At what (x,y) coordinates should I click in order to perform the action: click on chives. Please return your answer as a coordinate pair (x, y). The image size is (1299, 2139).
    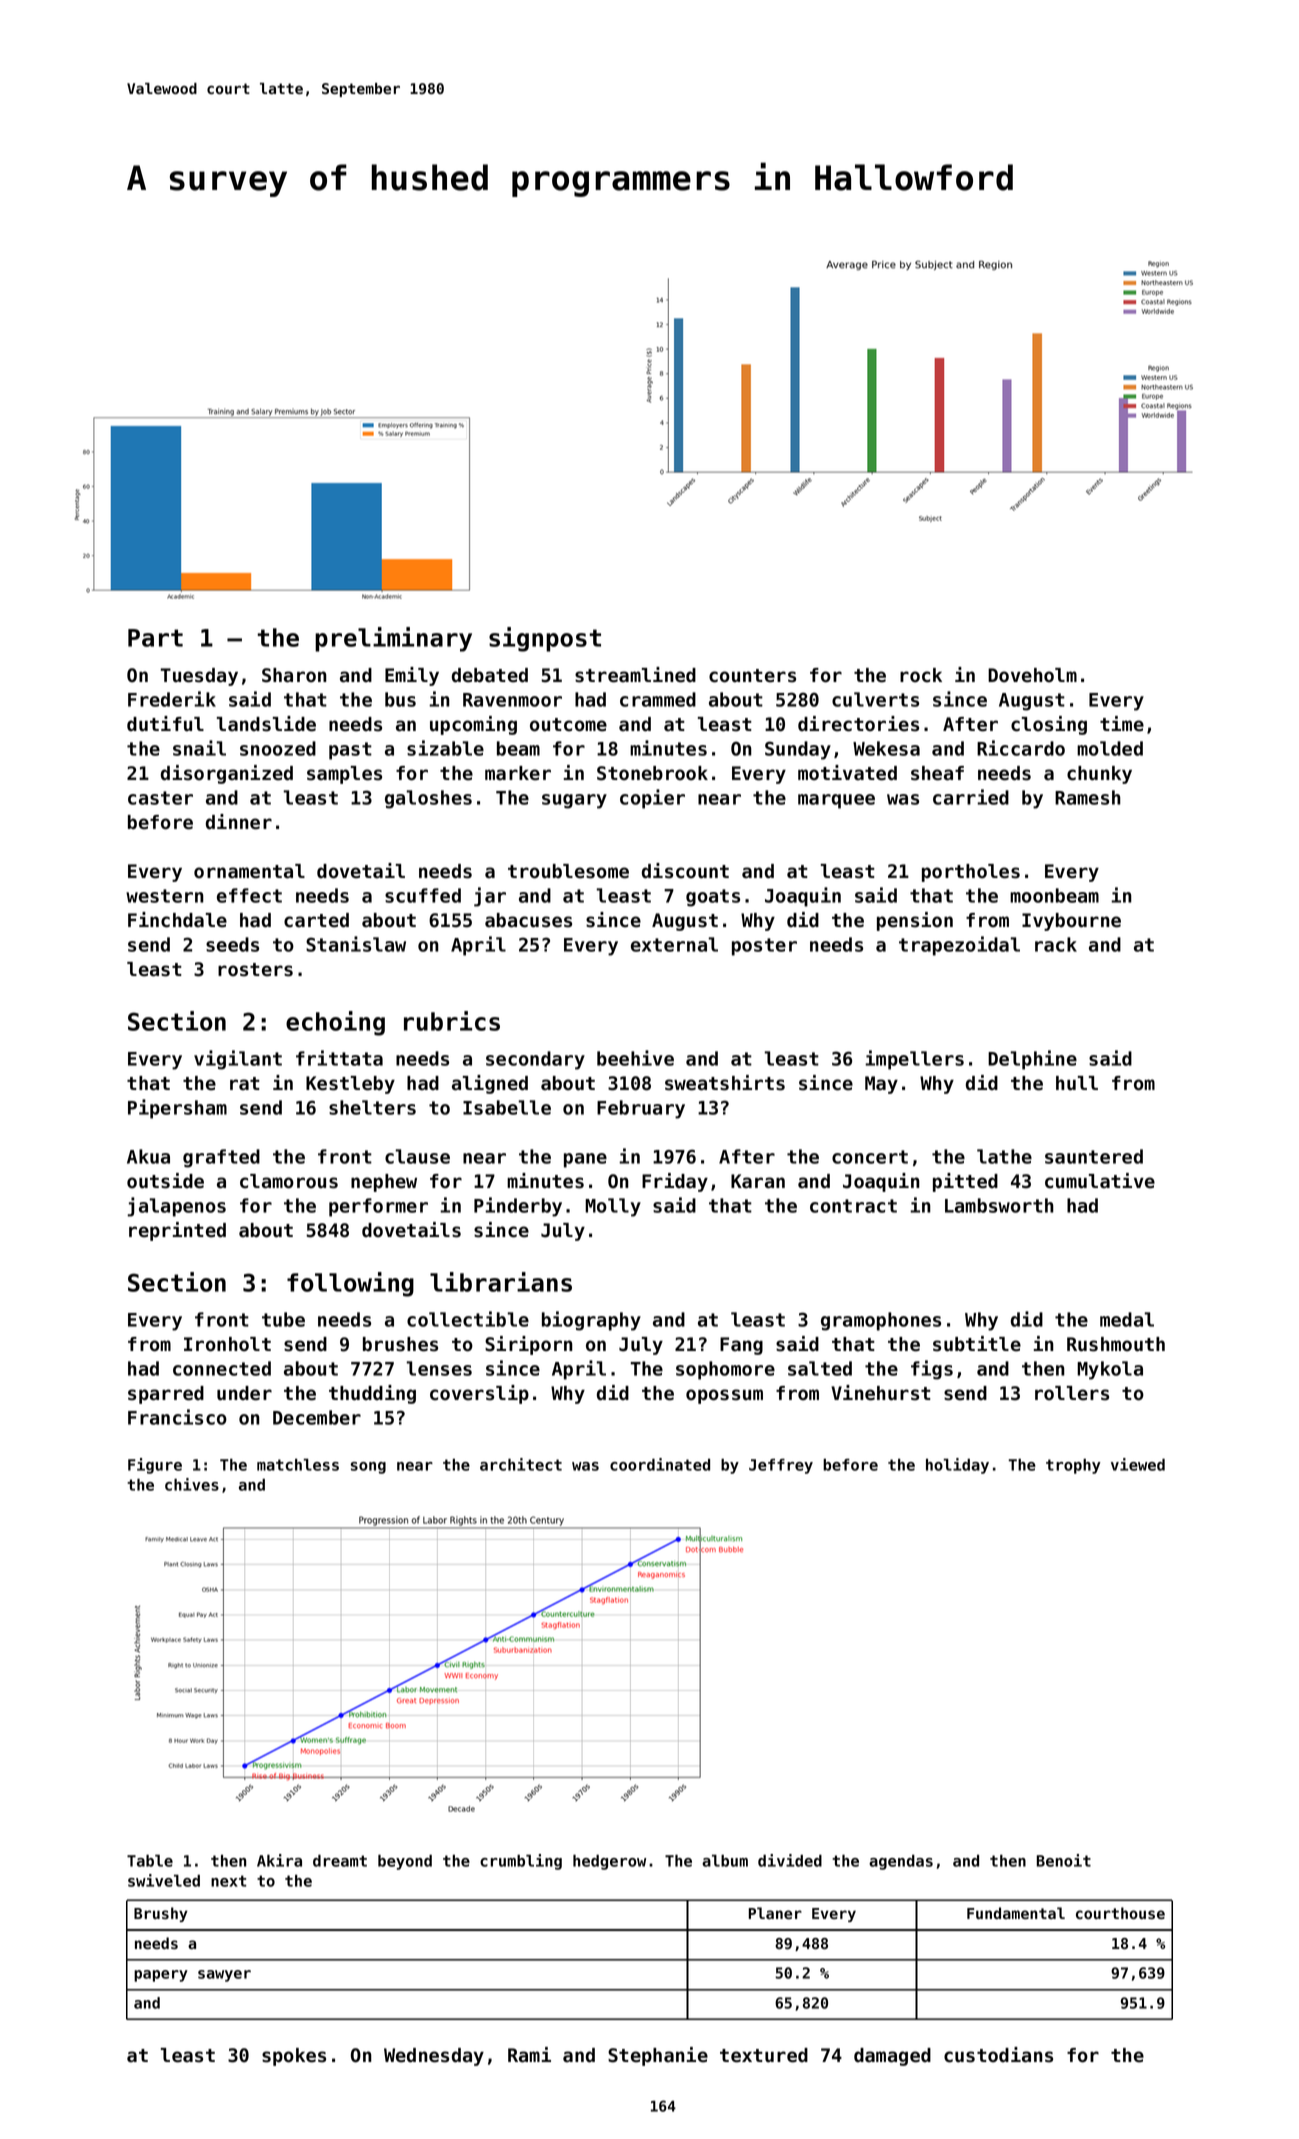
    Looking at the image, I should click on (192, 1484).
